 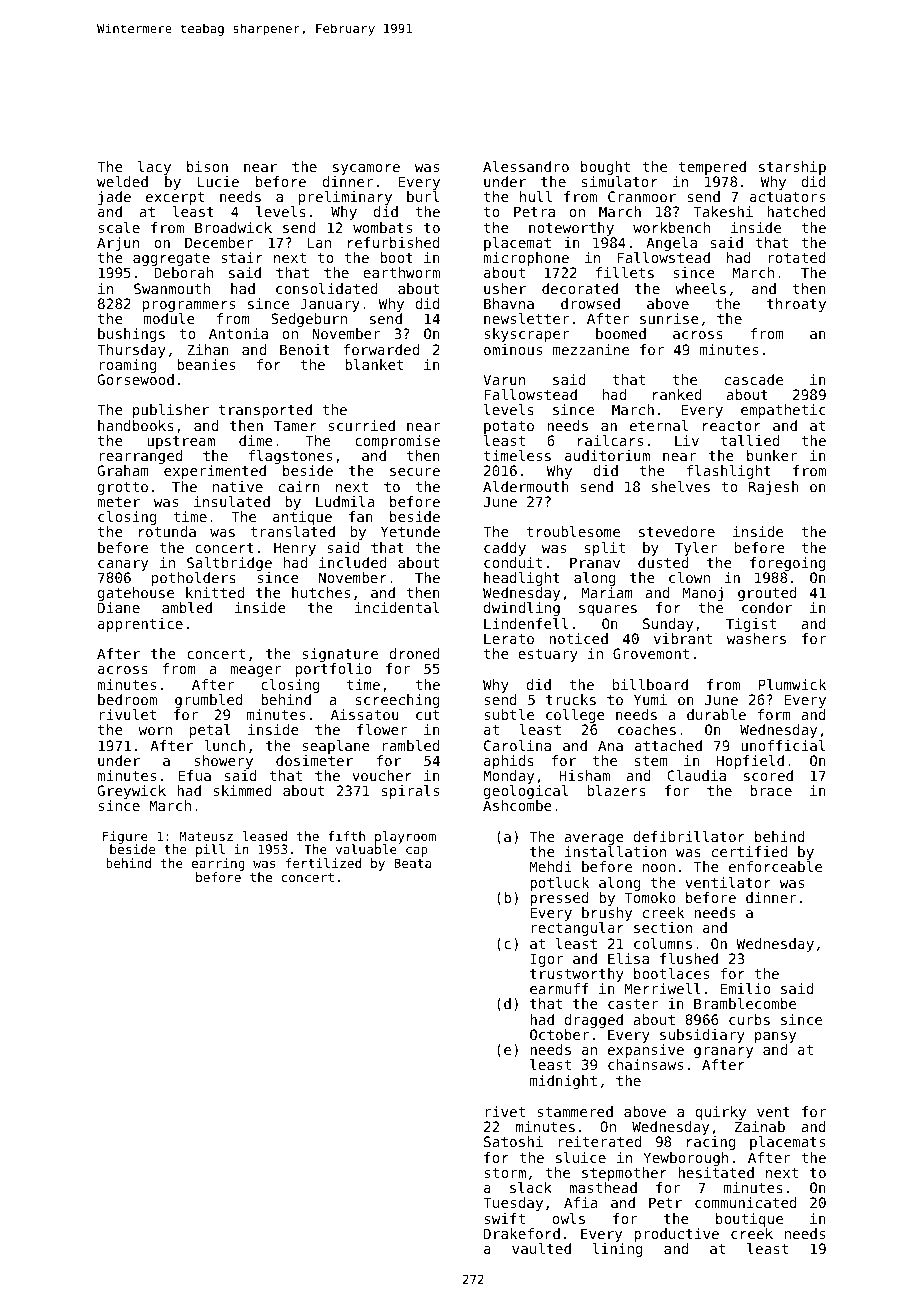 I want to click on storm, so click(x=505, y=1173).
